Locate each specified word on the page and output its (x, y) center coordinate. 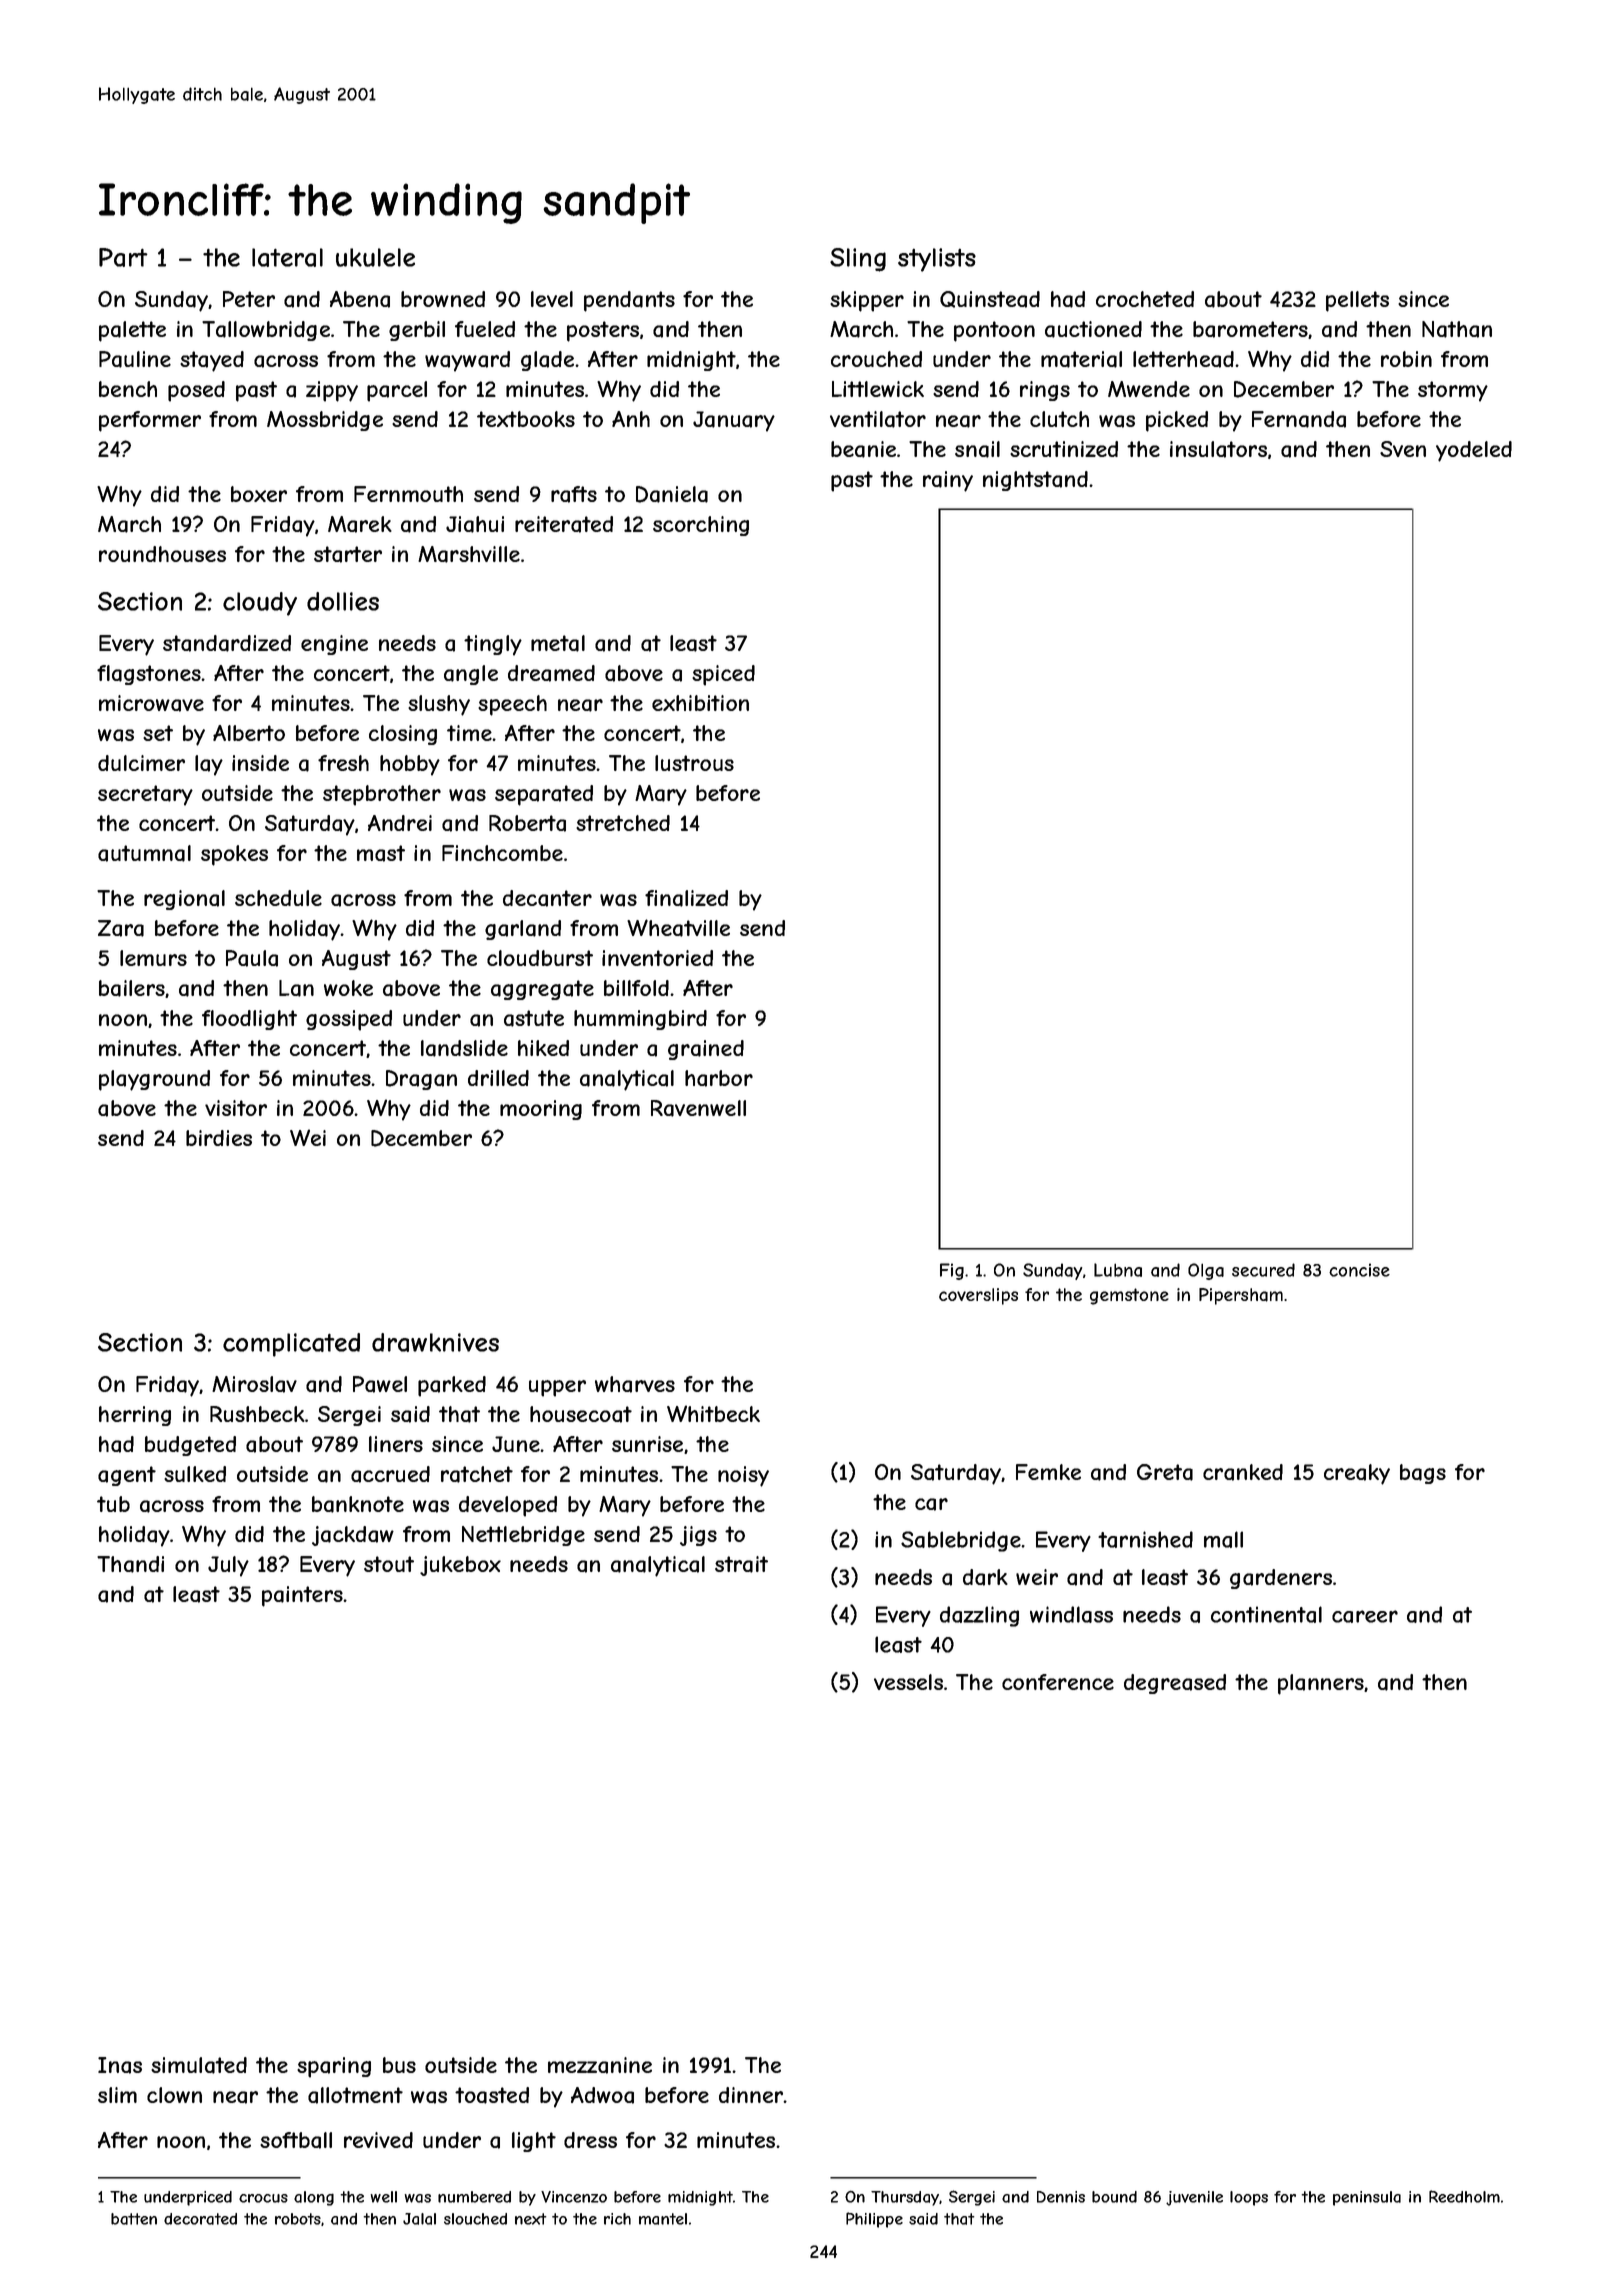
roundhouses (162, 554)
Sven (1403, 449)
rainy (948, 481)
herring (135, 1416)
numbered (474, 2197)
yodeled (1474, 451)
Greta (1165, 1472)
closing (403, 735)
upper (557, 1388)
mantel (663, 2219)
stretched (623, 823)
